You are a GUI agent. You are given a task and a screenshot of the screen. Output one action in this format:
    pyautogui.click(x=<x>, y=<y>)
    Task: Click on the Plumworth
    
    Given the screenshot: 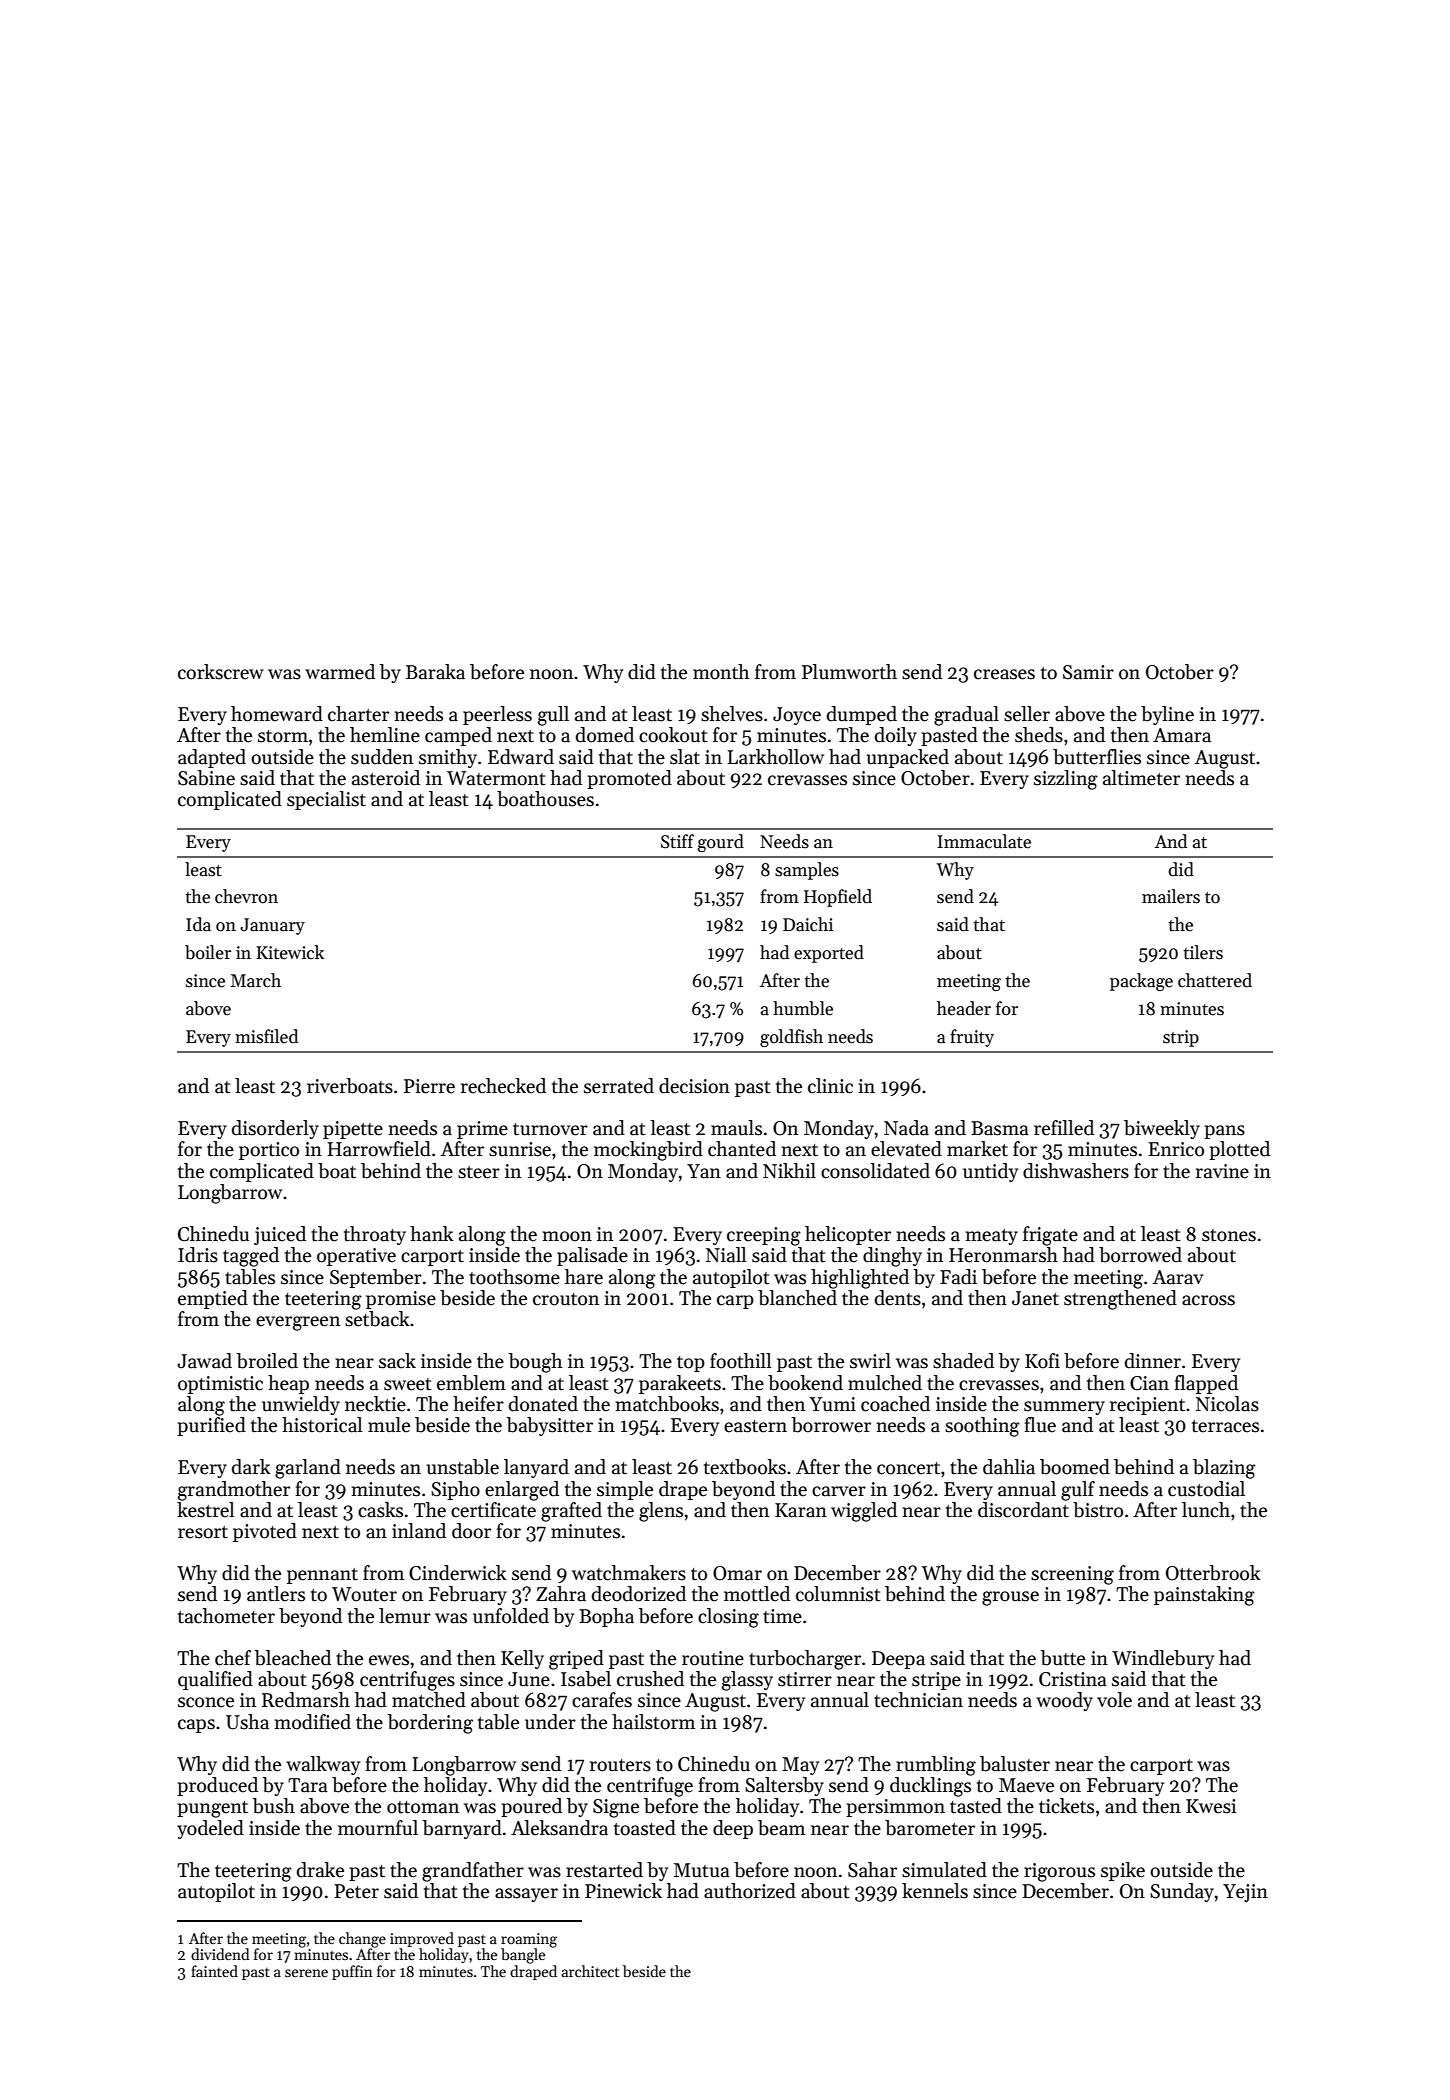 What is the action you would take?
    pyautogui.click(x=849, y=672)
